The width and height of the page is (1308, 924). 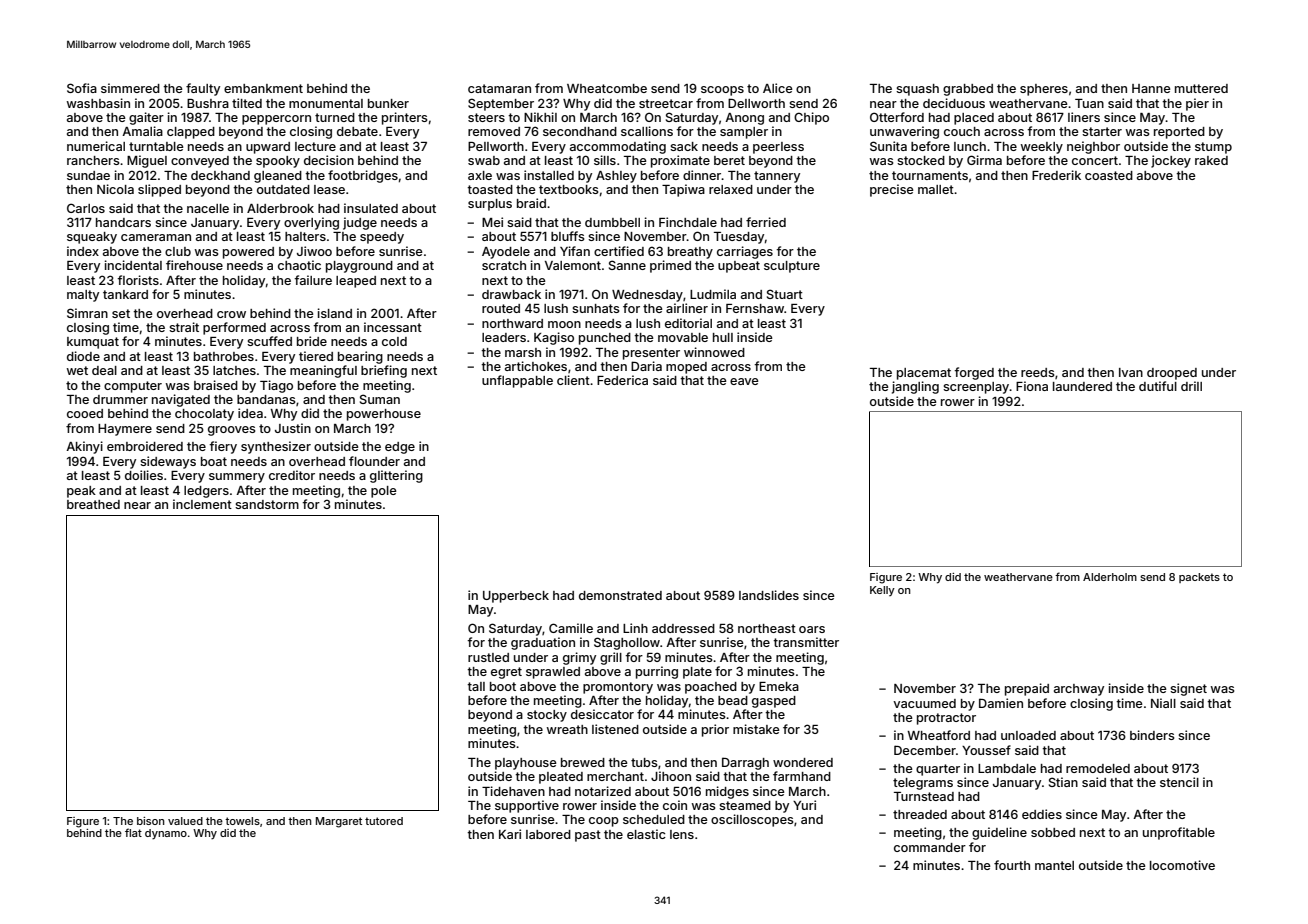 I want to click on dynamo, so click(x=166, y=834).
